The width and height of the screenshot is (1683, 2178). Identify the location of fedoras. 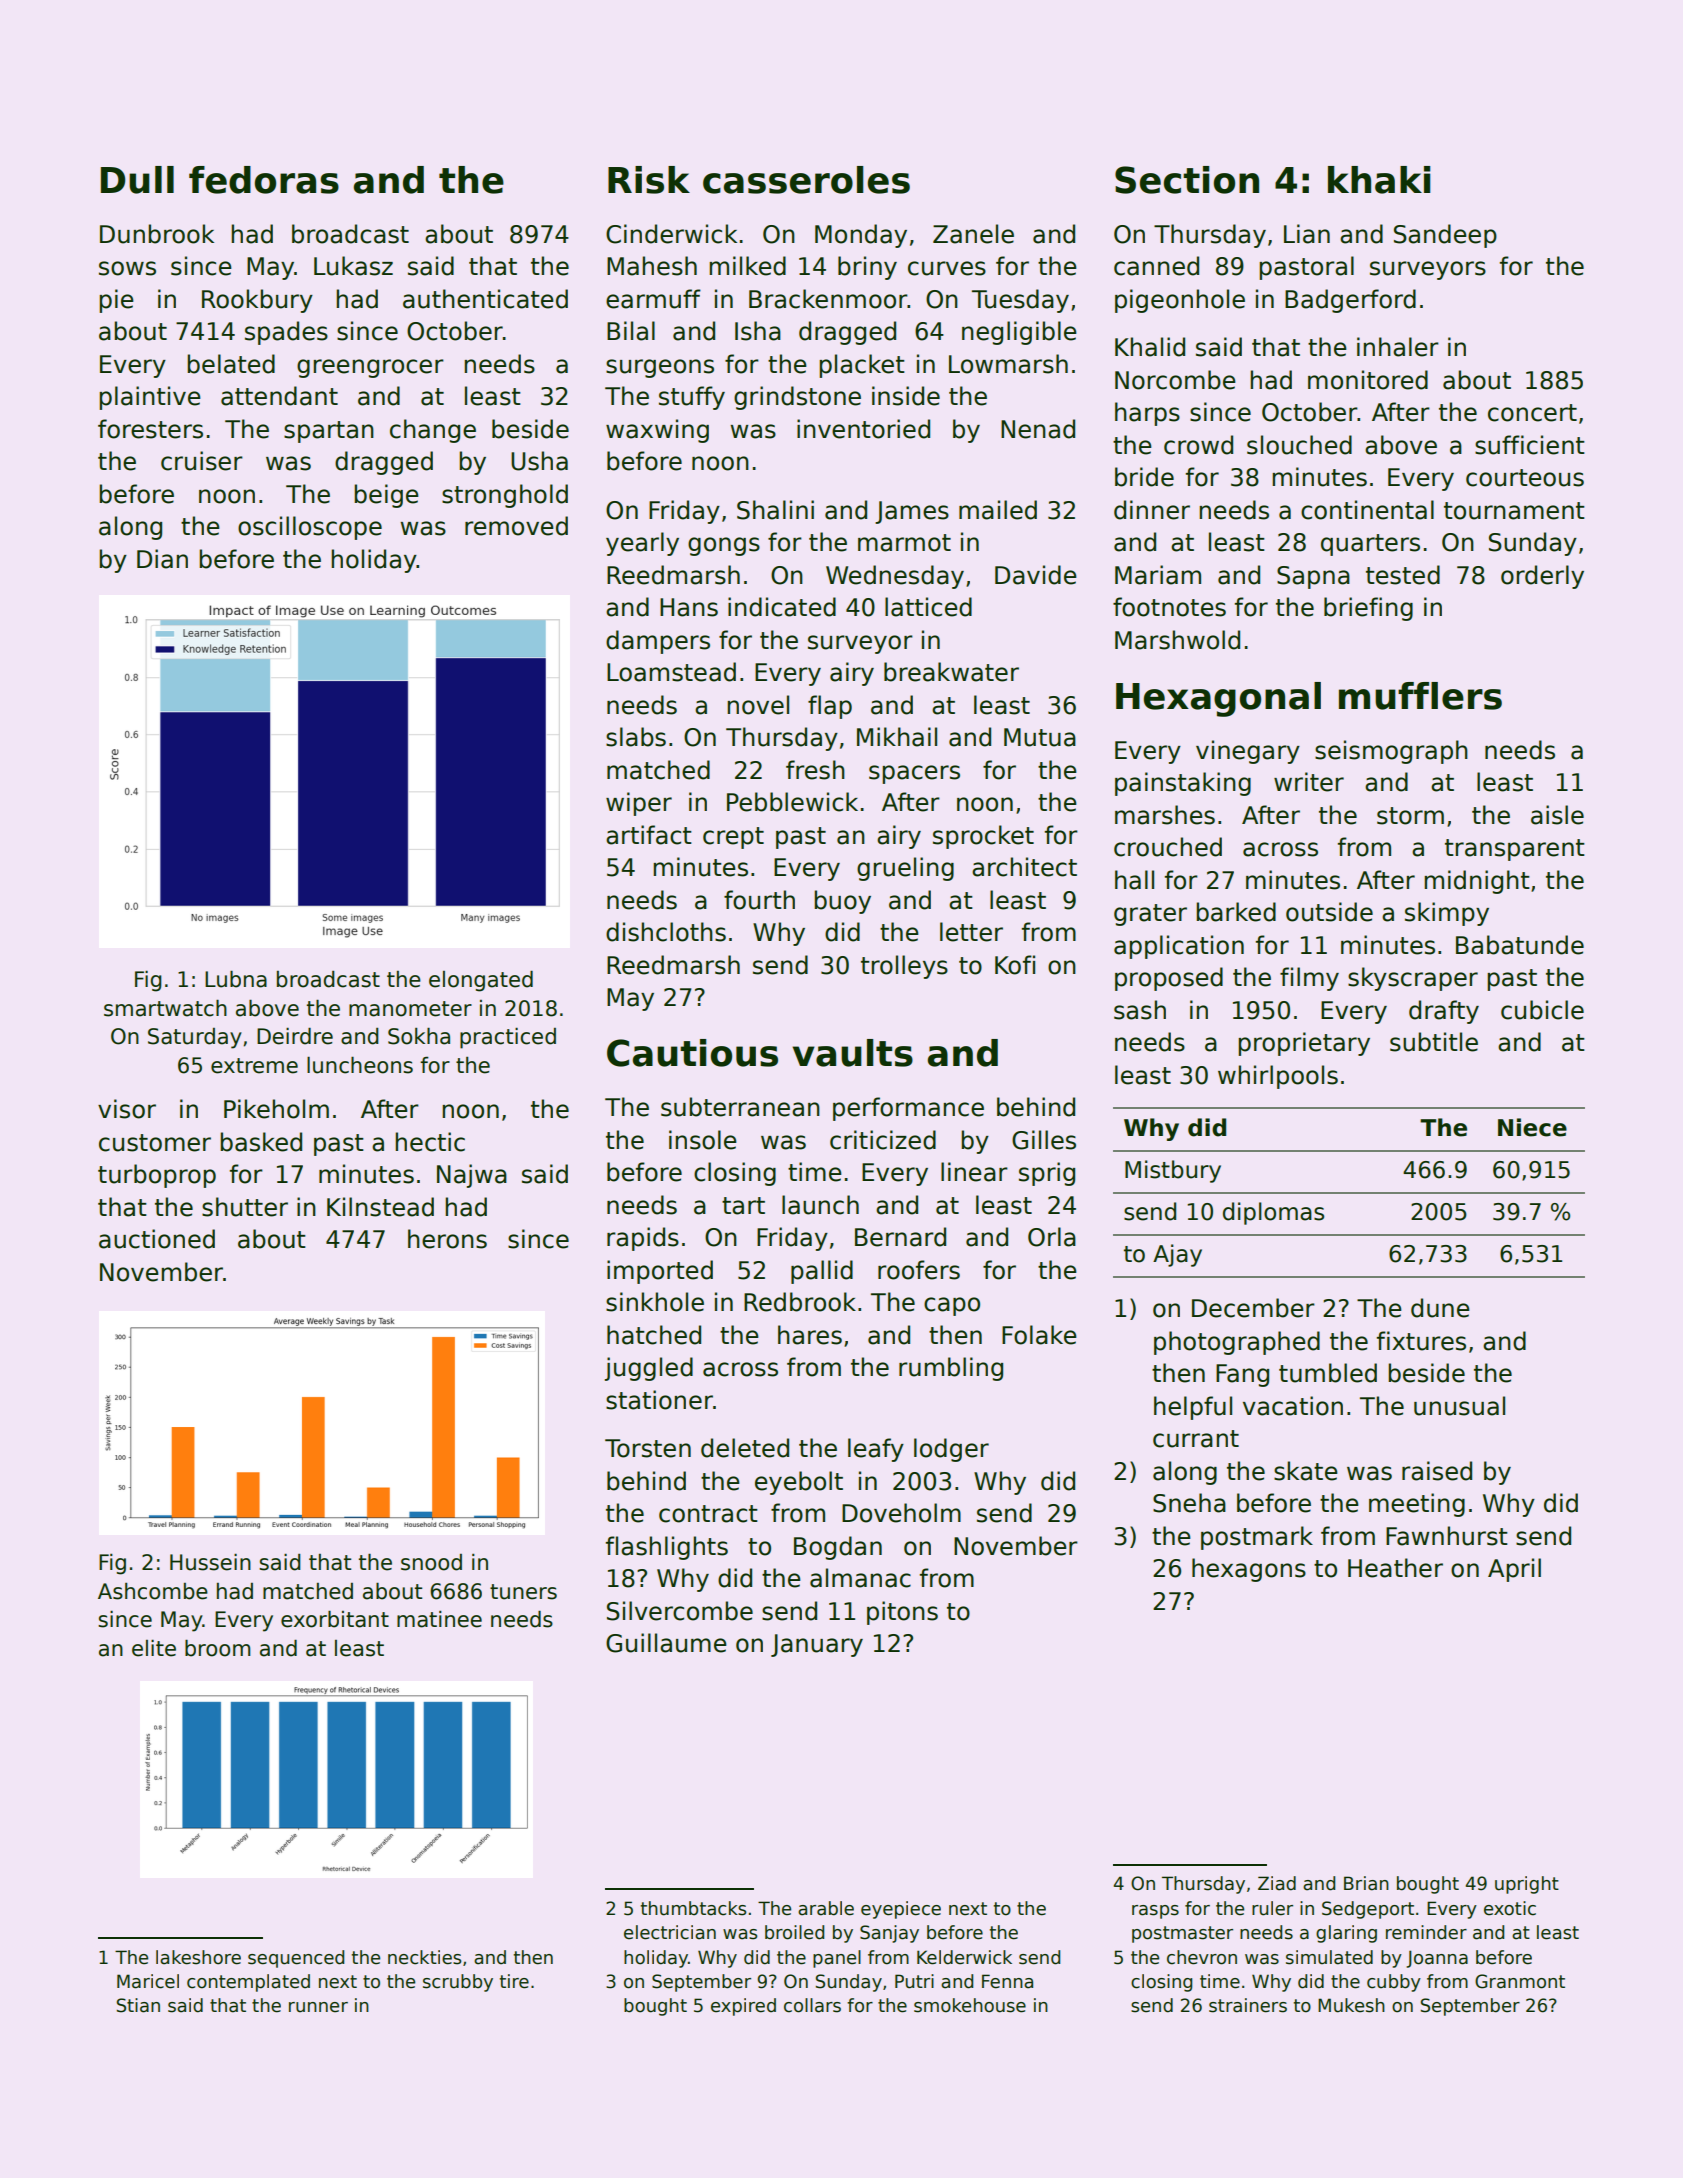
(264, 180).
